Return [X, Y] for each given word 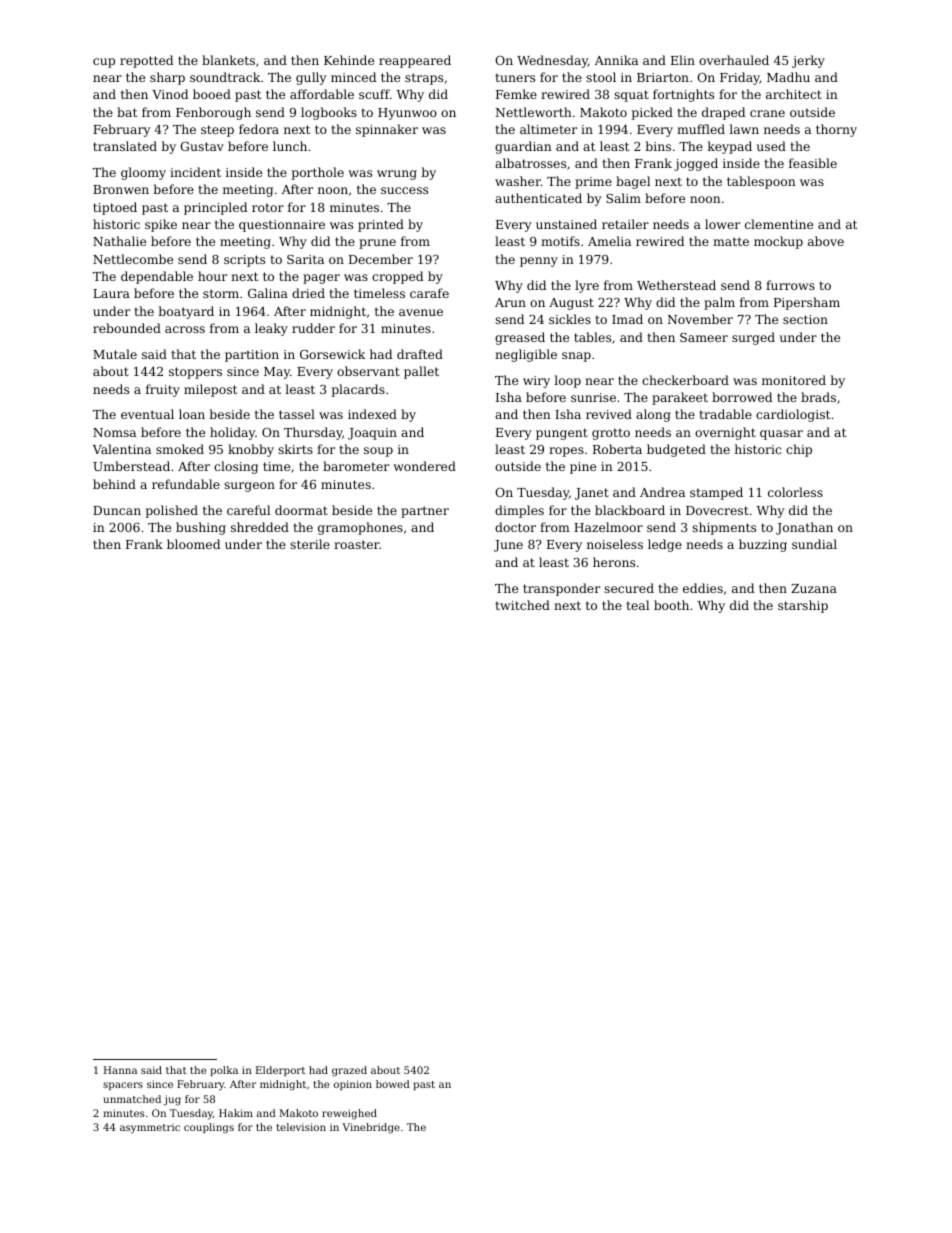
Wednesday [552, 61]
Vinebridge [371, 1128]
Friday [740, 78]
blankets [228, 60]
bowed [393, 1084]
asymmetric [150, 1128]
